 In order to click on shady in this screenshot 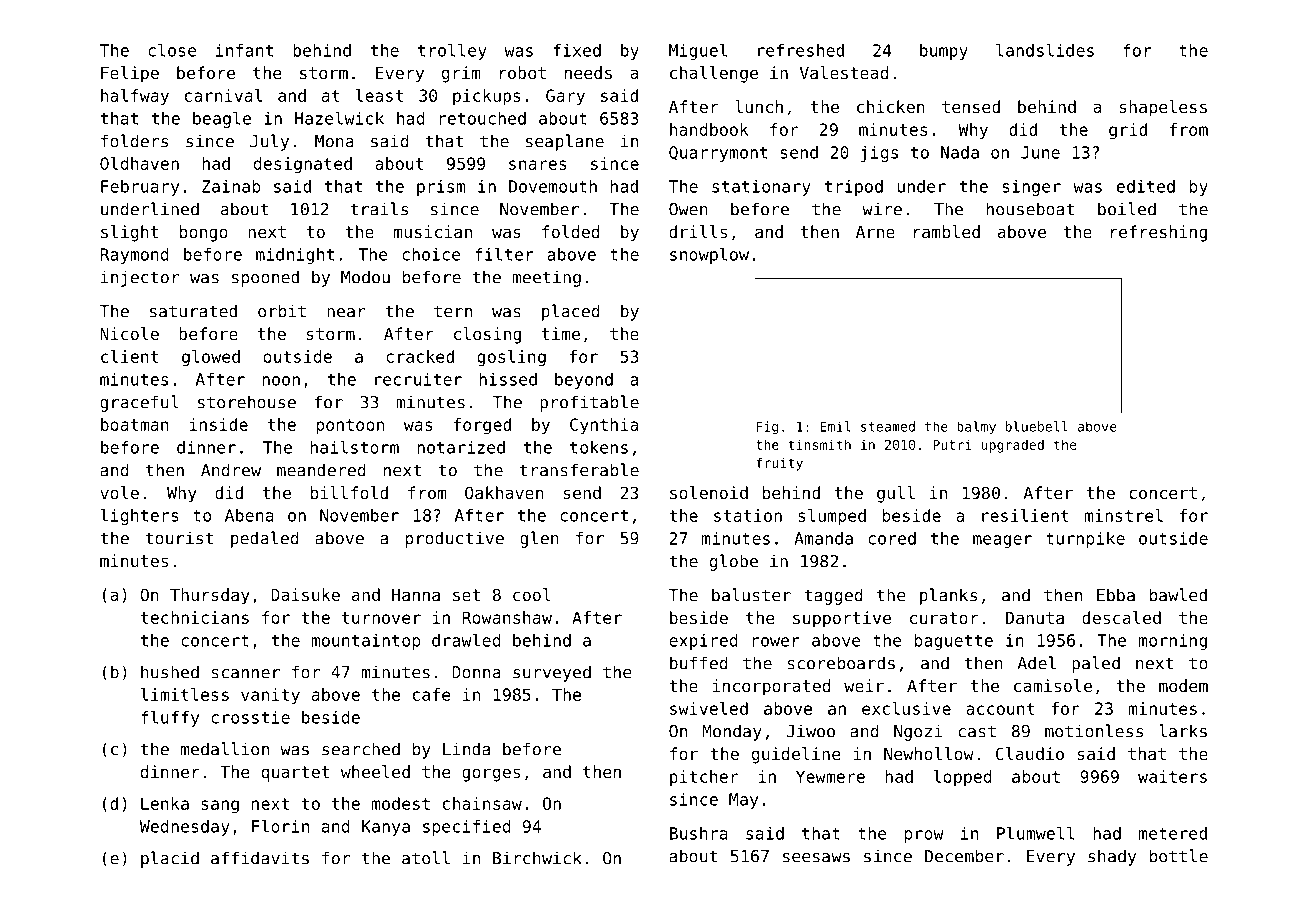, I will do `click(1112, 857)`.
